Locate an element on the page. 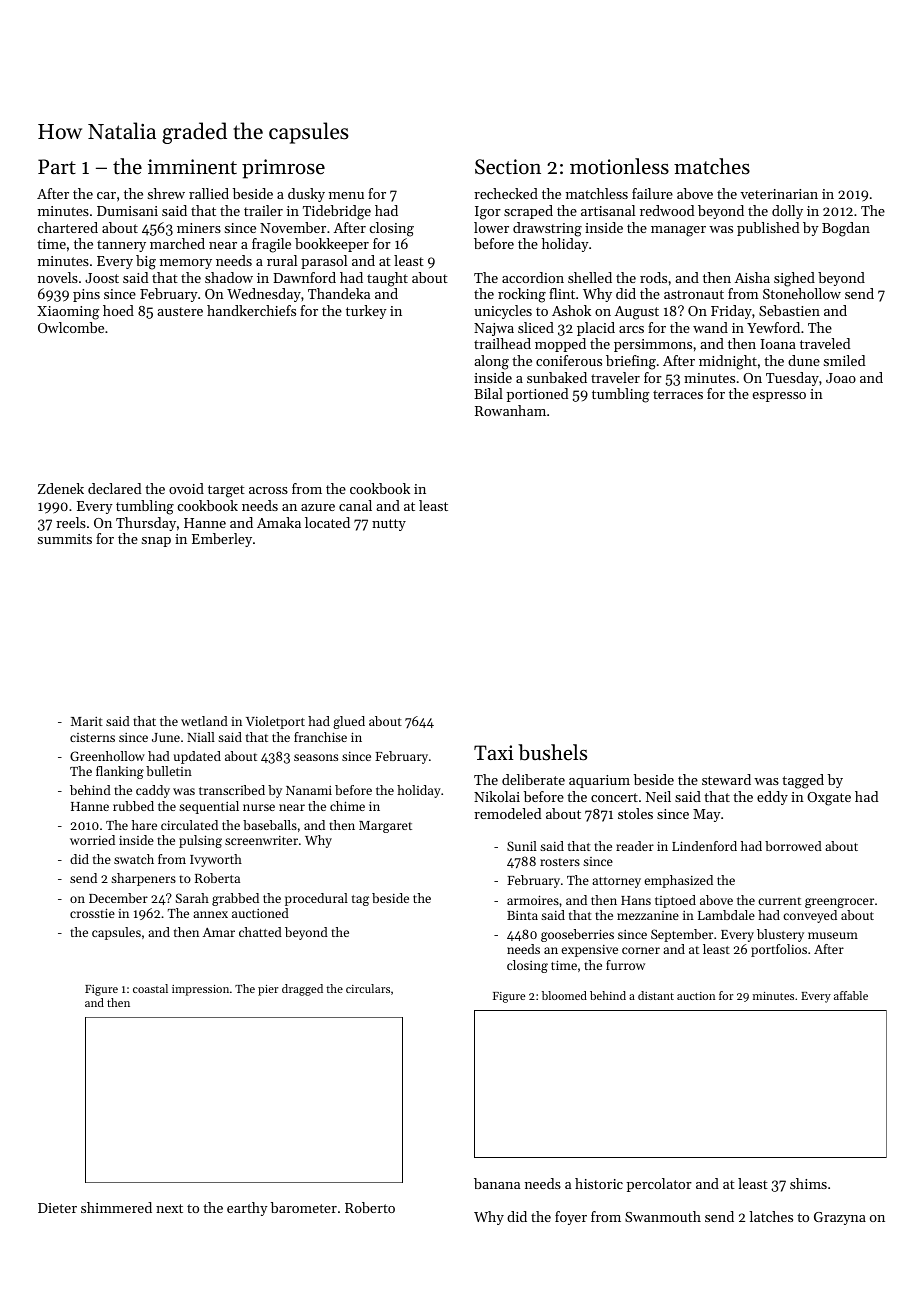 Image resolution: width=924 pixels, height=1308 pixels. bloomed is located at coordinates (564, 995).
